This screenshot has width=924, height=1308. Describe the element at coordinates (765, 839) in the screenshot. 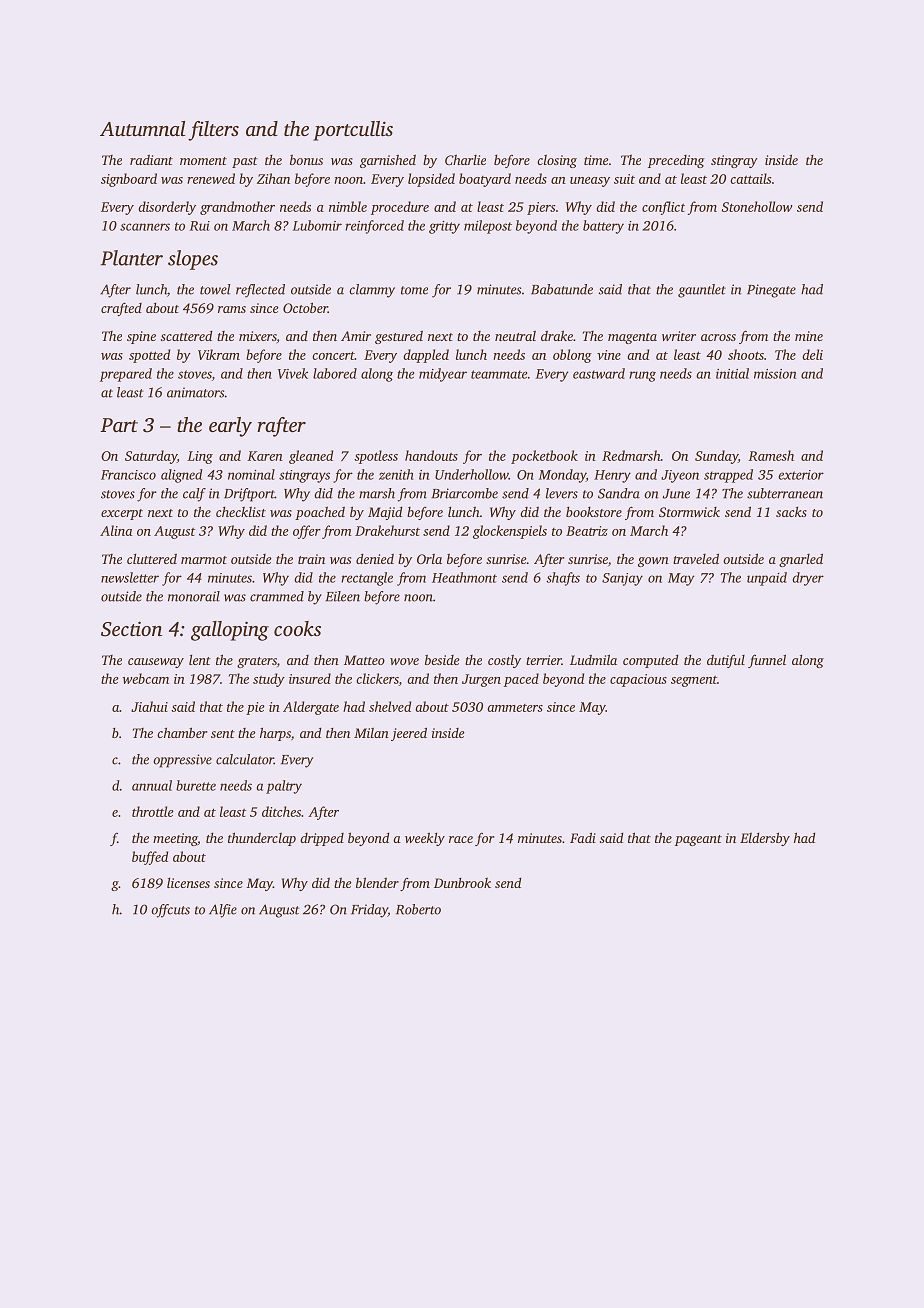

I see `Eldersby` at that location.
